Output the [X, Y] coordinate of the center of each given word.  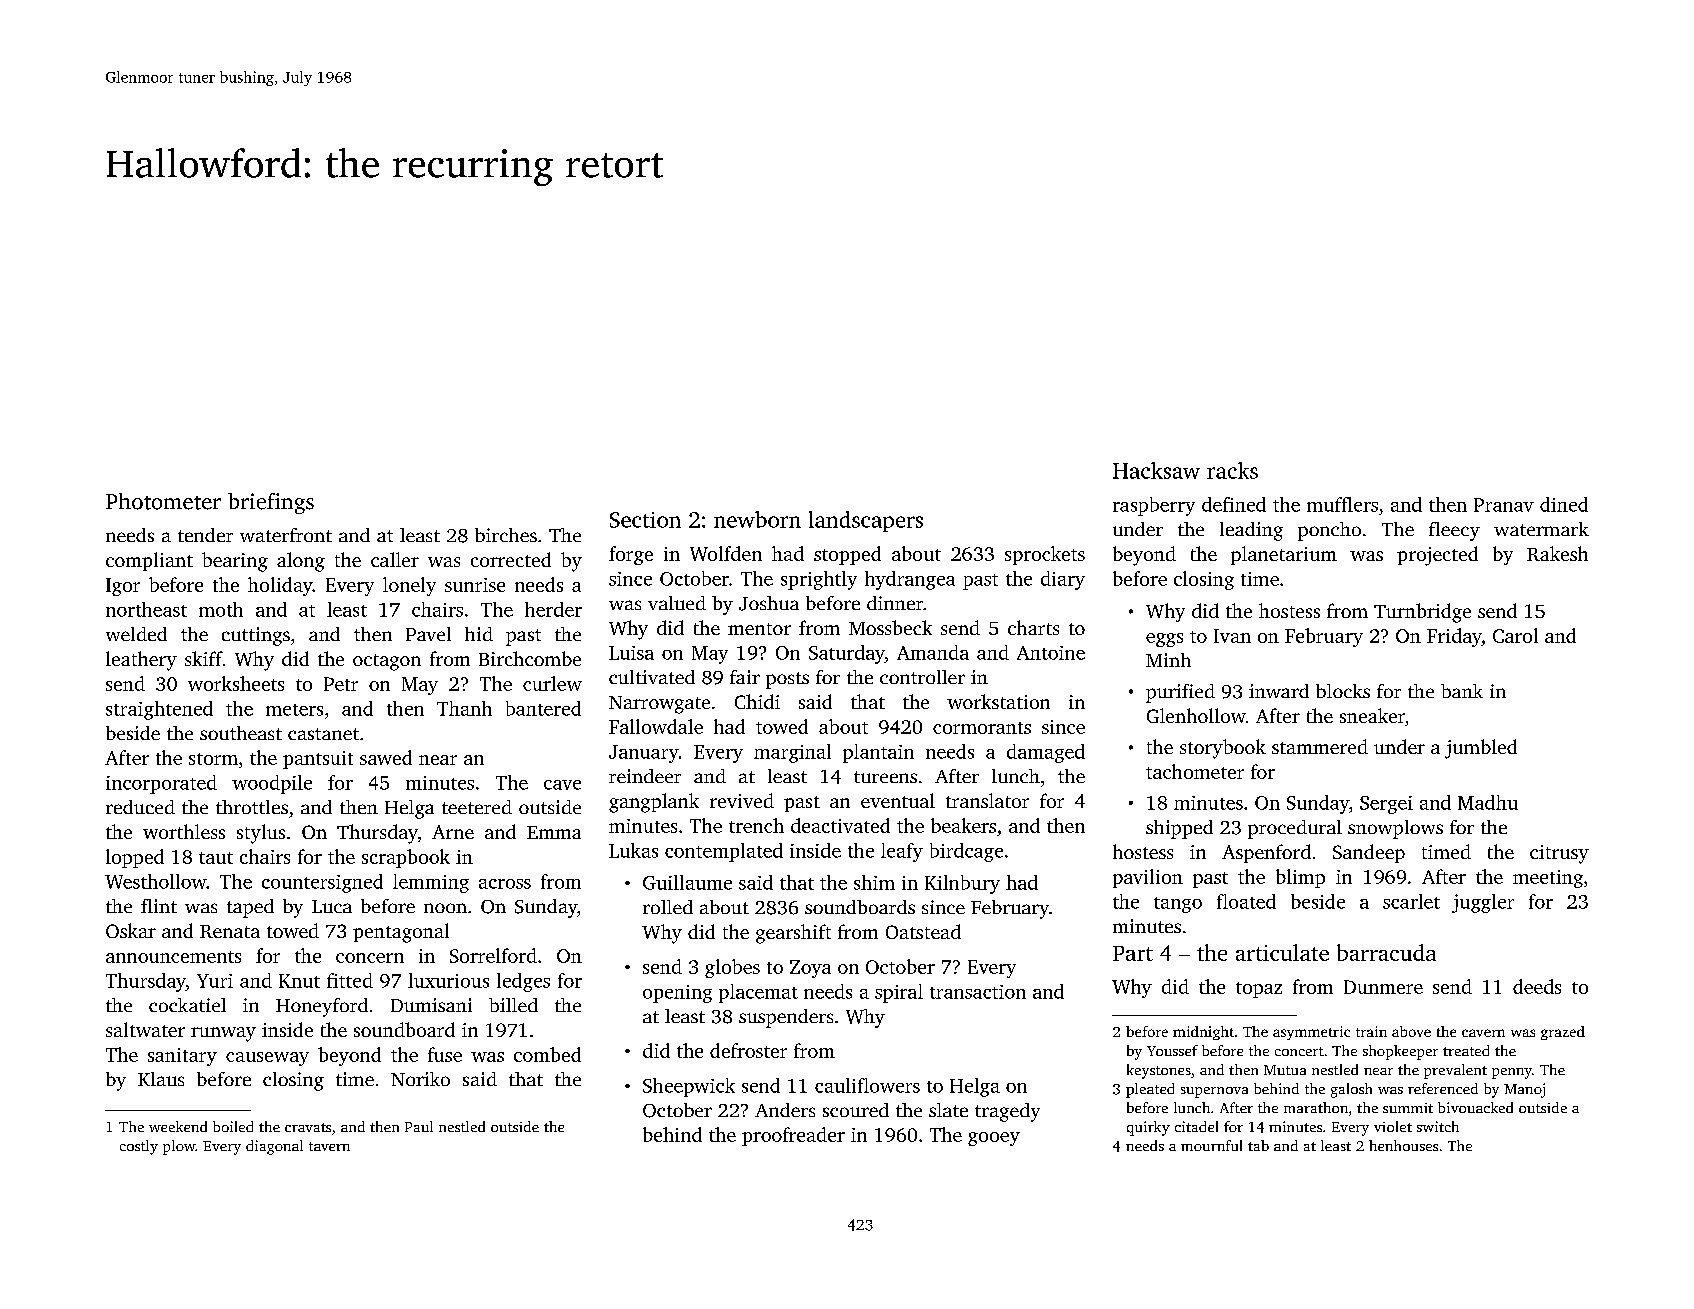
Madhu [1488, 802]
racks [1232, 470]
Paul [419, 1126]
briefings [271, 503]
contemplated [724, 852]
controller [922, 677]
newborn [757, 519]
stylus [261, 834]
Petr [341, 684]
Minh [1168, 660]
